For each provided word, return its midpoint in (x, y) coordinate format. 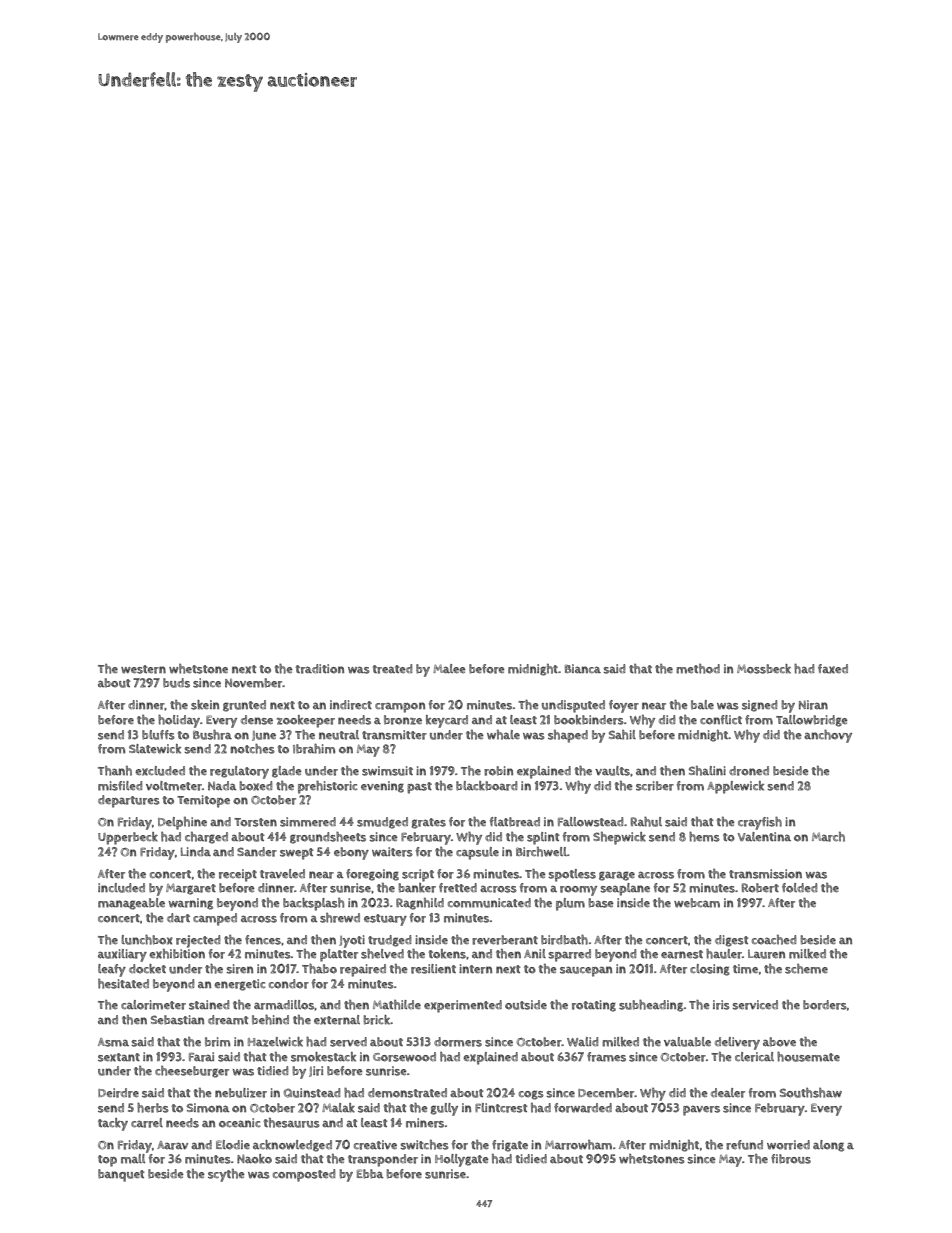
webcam (697, 903)
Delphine (182, 823)
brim (217, 1042)
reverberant (505, 940)
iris (721, 1005)
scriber (655, 786)
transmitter (394, 735)
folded (799, 888)
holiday (179, 721)
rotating (594, 1006)
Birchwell (541, 852)
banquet (121, 1175)
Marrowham (578, 1145)
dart (178, 918)
